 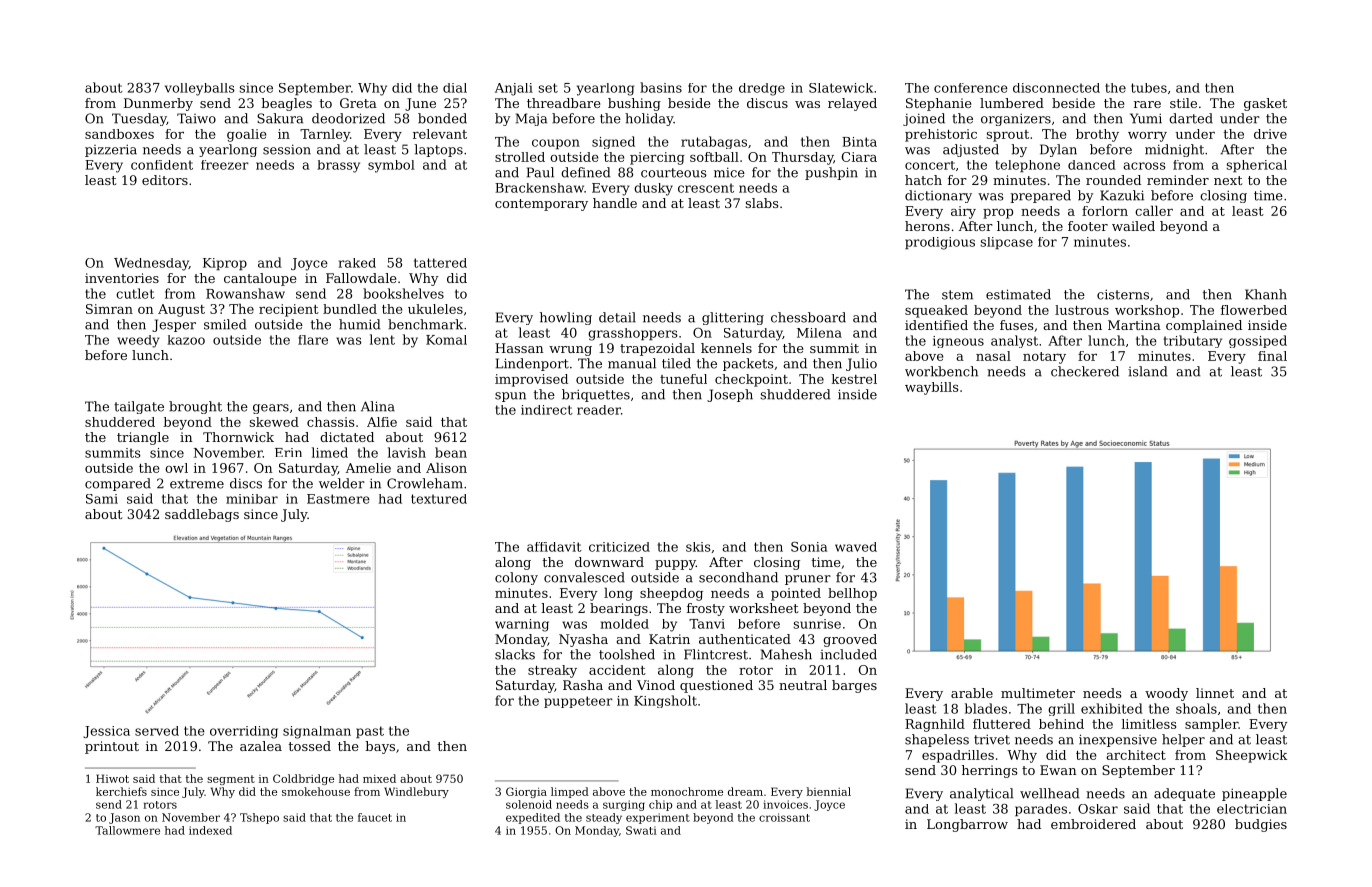 I want to click on included, so click(x=848, y=654).
